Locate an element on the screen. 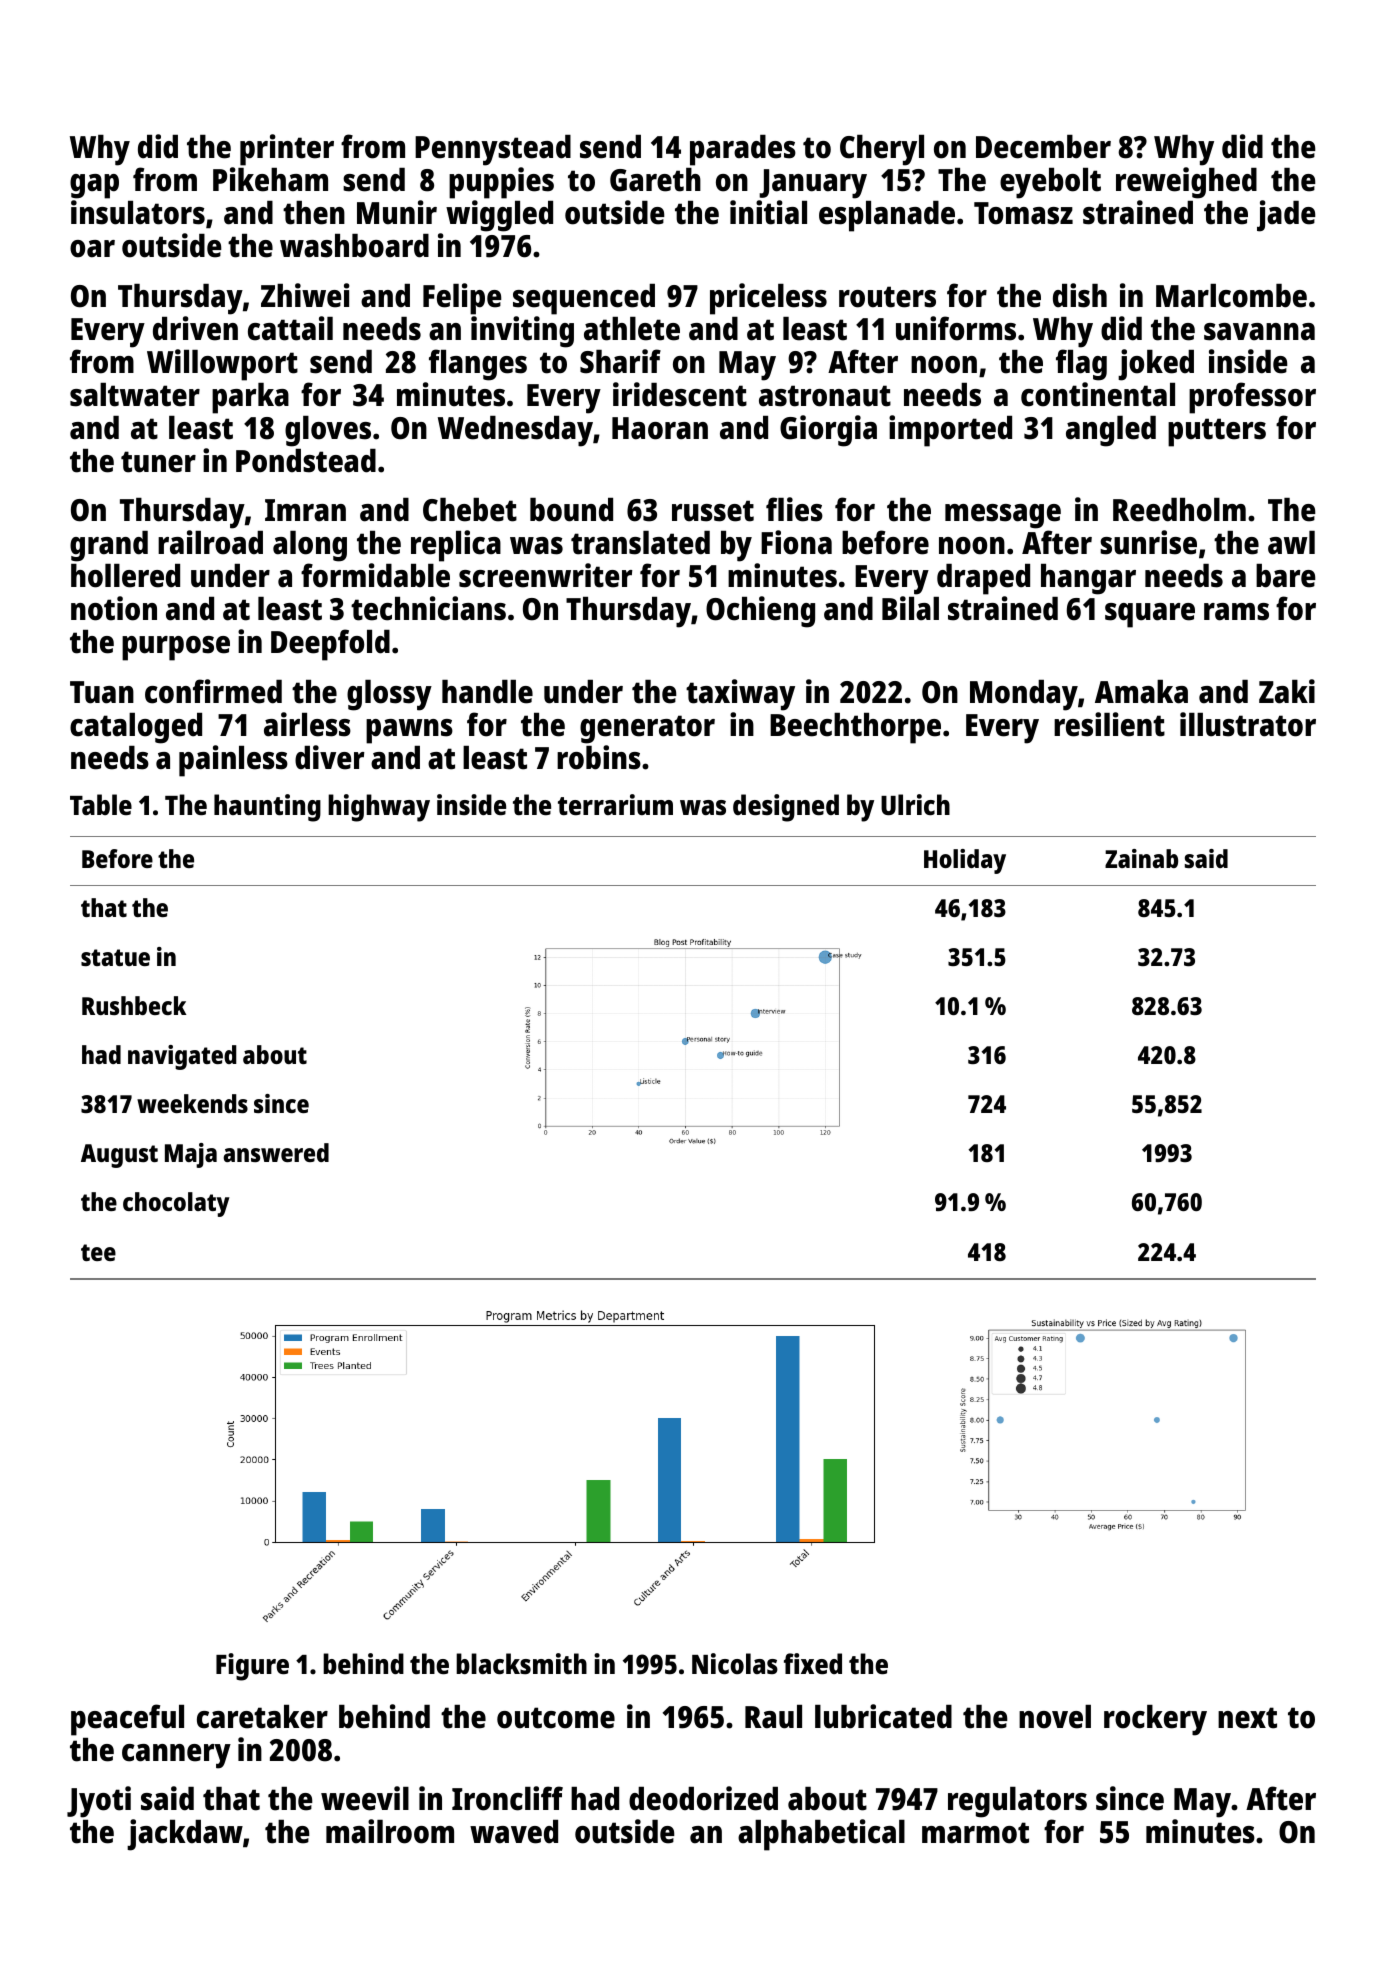 Image resolution: width=1386 pixels, height=1969 pixels. Nicolas is located at coordinates (735, 1663).
